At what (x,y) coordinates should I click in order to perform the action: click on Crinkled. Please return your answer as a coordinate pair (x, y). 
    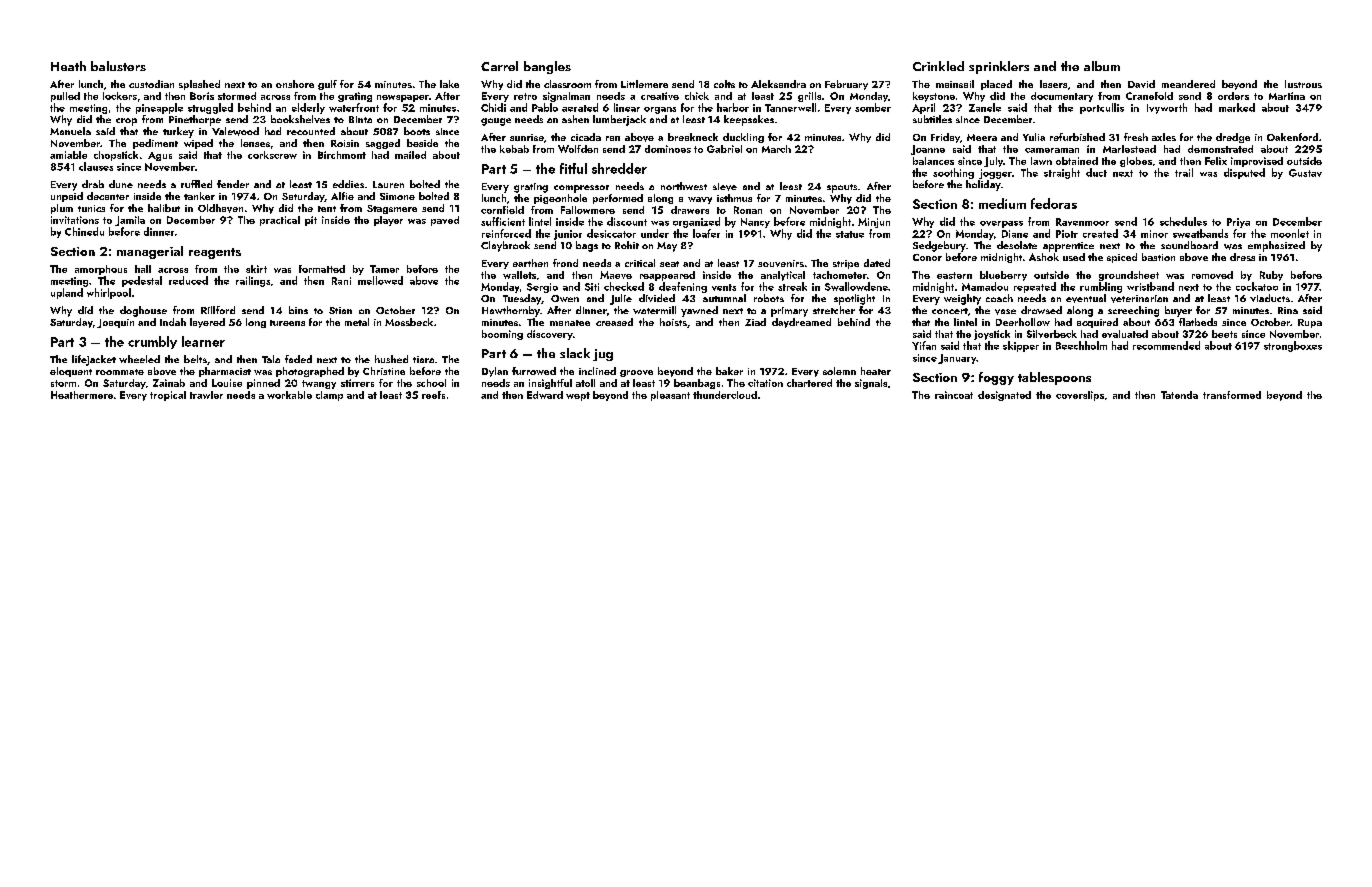
    Looking at the image, I should click on (938, 66).
